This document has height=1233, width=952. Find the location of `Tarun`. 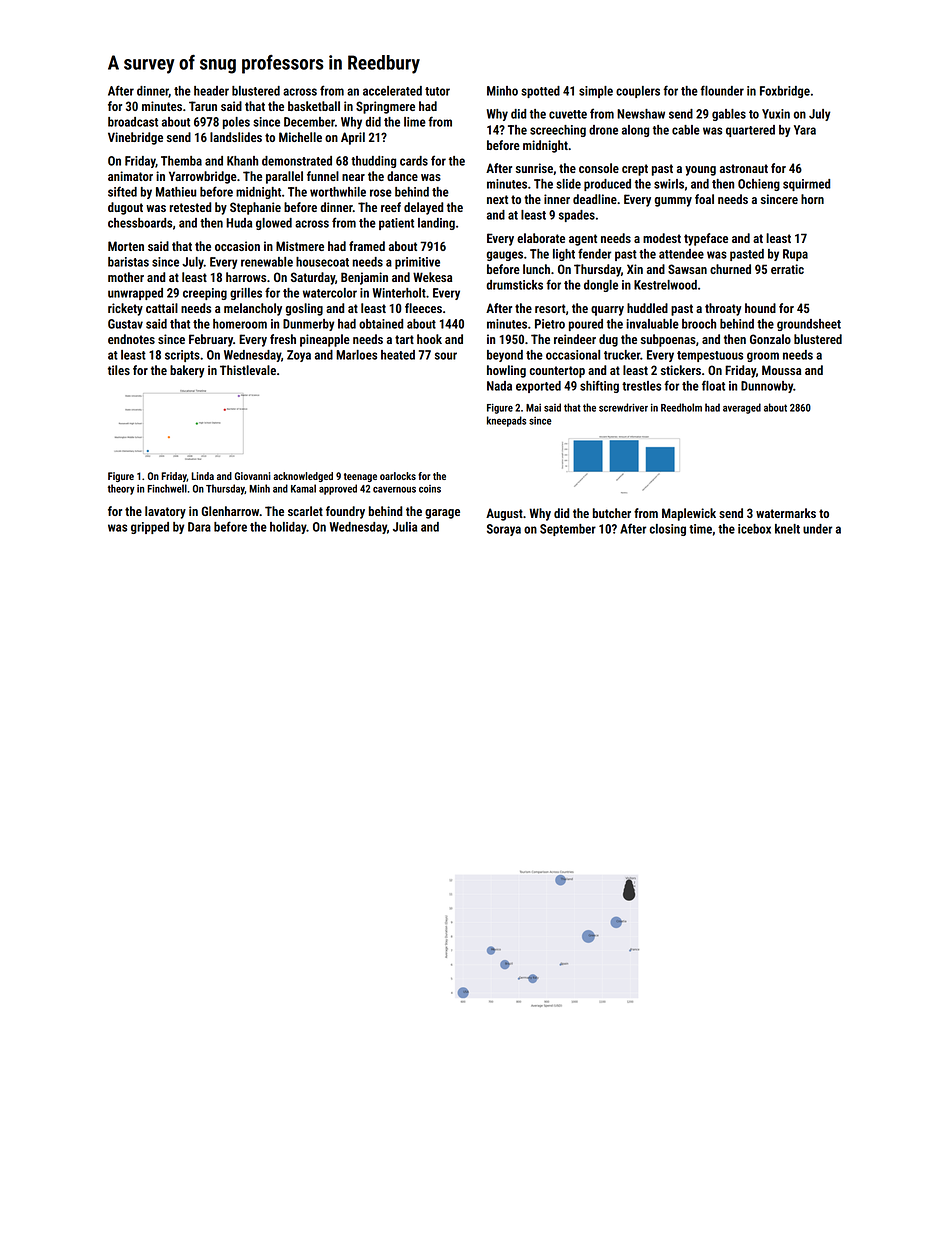

Tarun is located at coordinates (203, 106).
